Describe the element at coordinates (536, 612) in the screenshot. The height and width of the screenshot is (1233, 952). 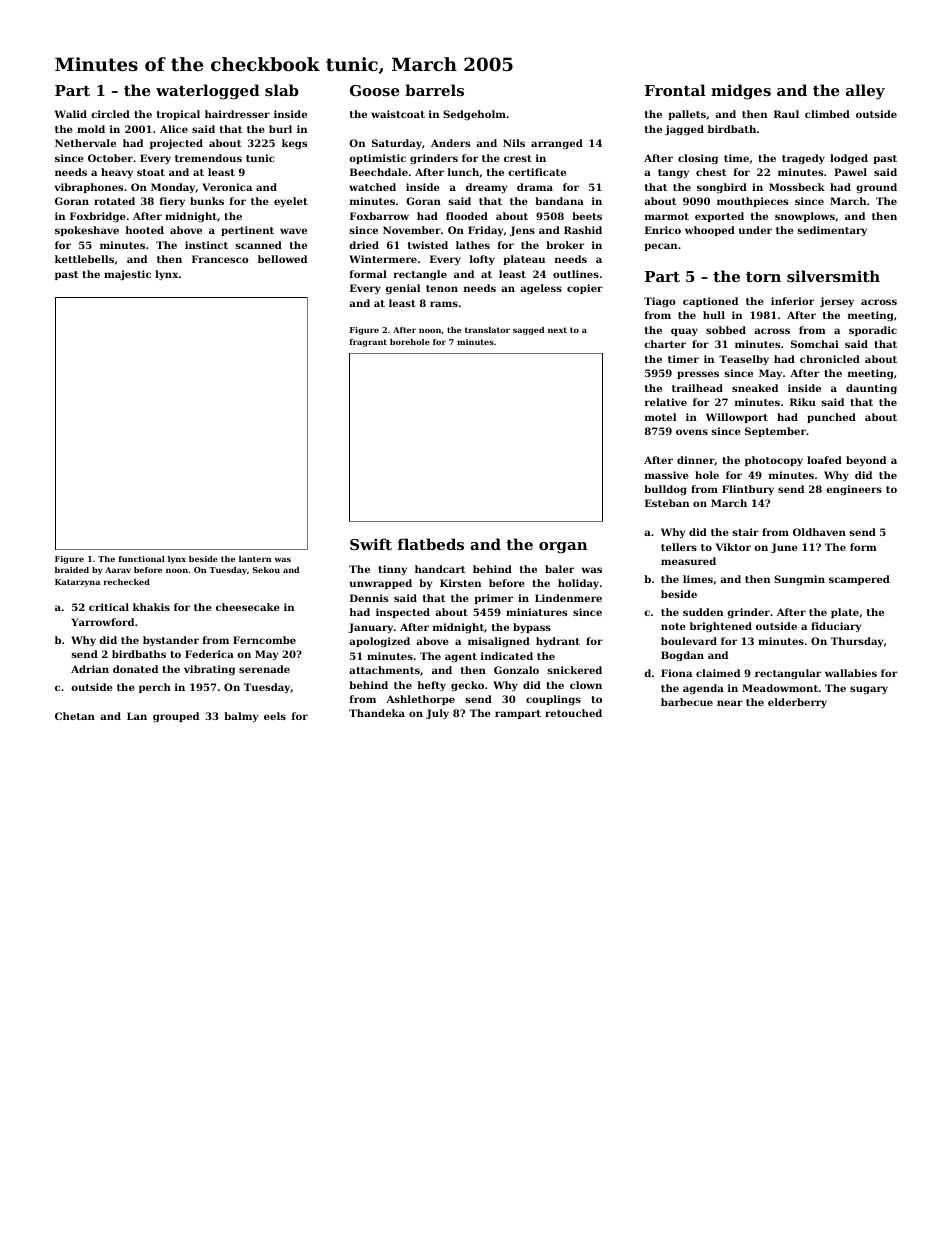
I see `miniatures` at that location.
